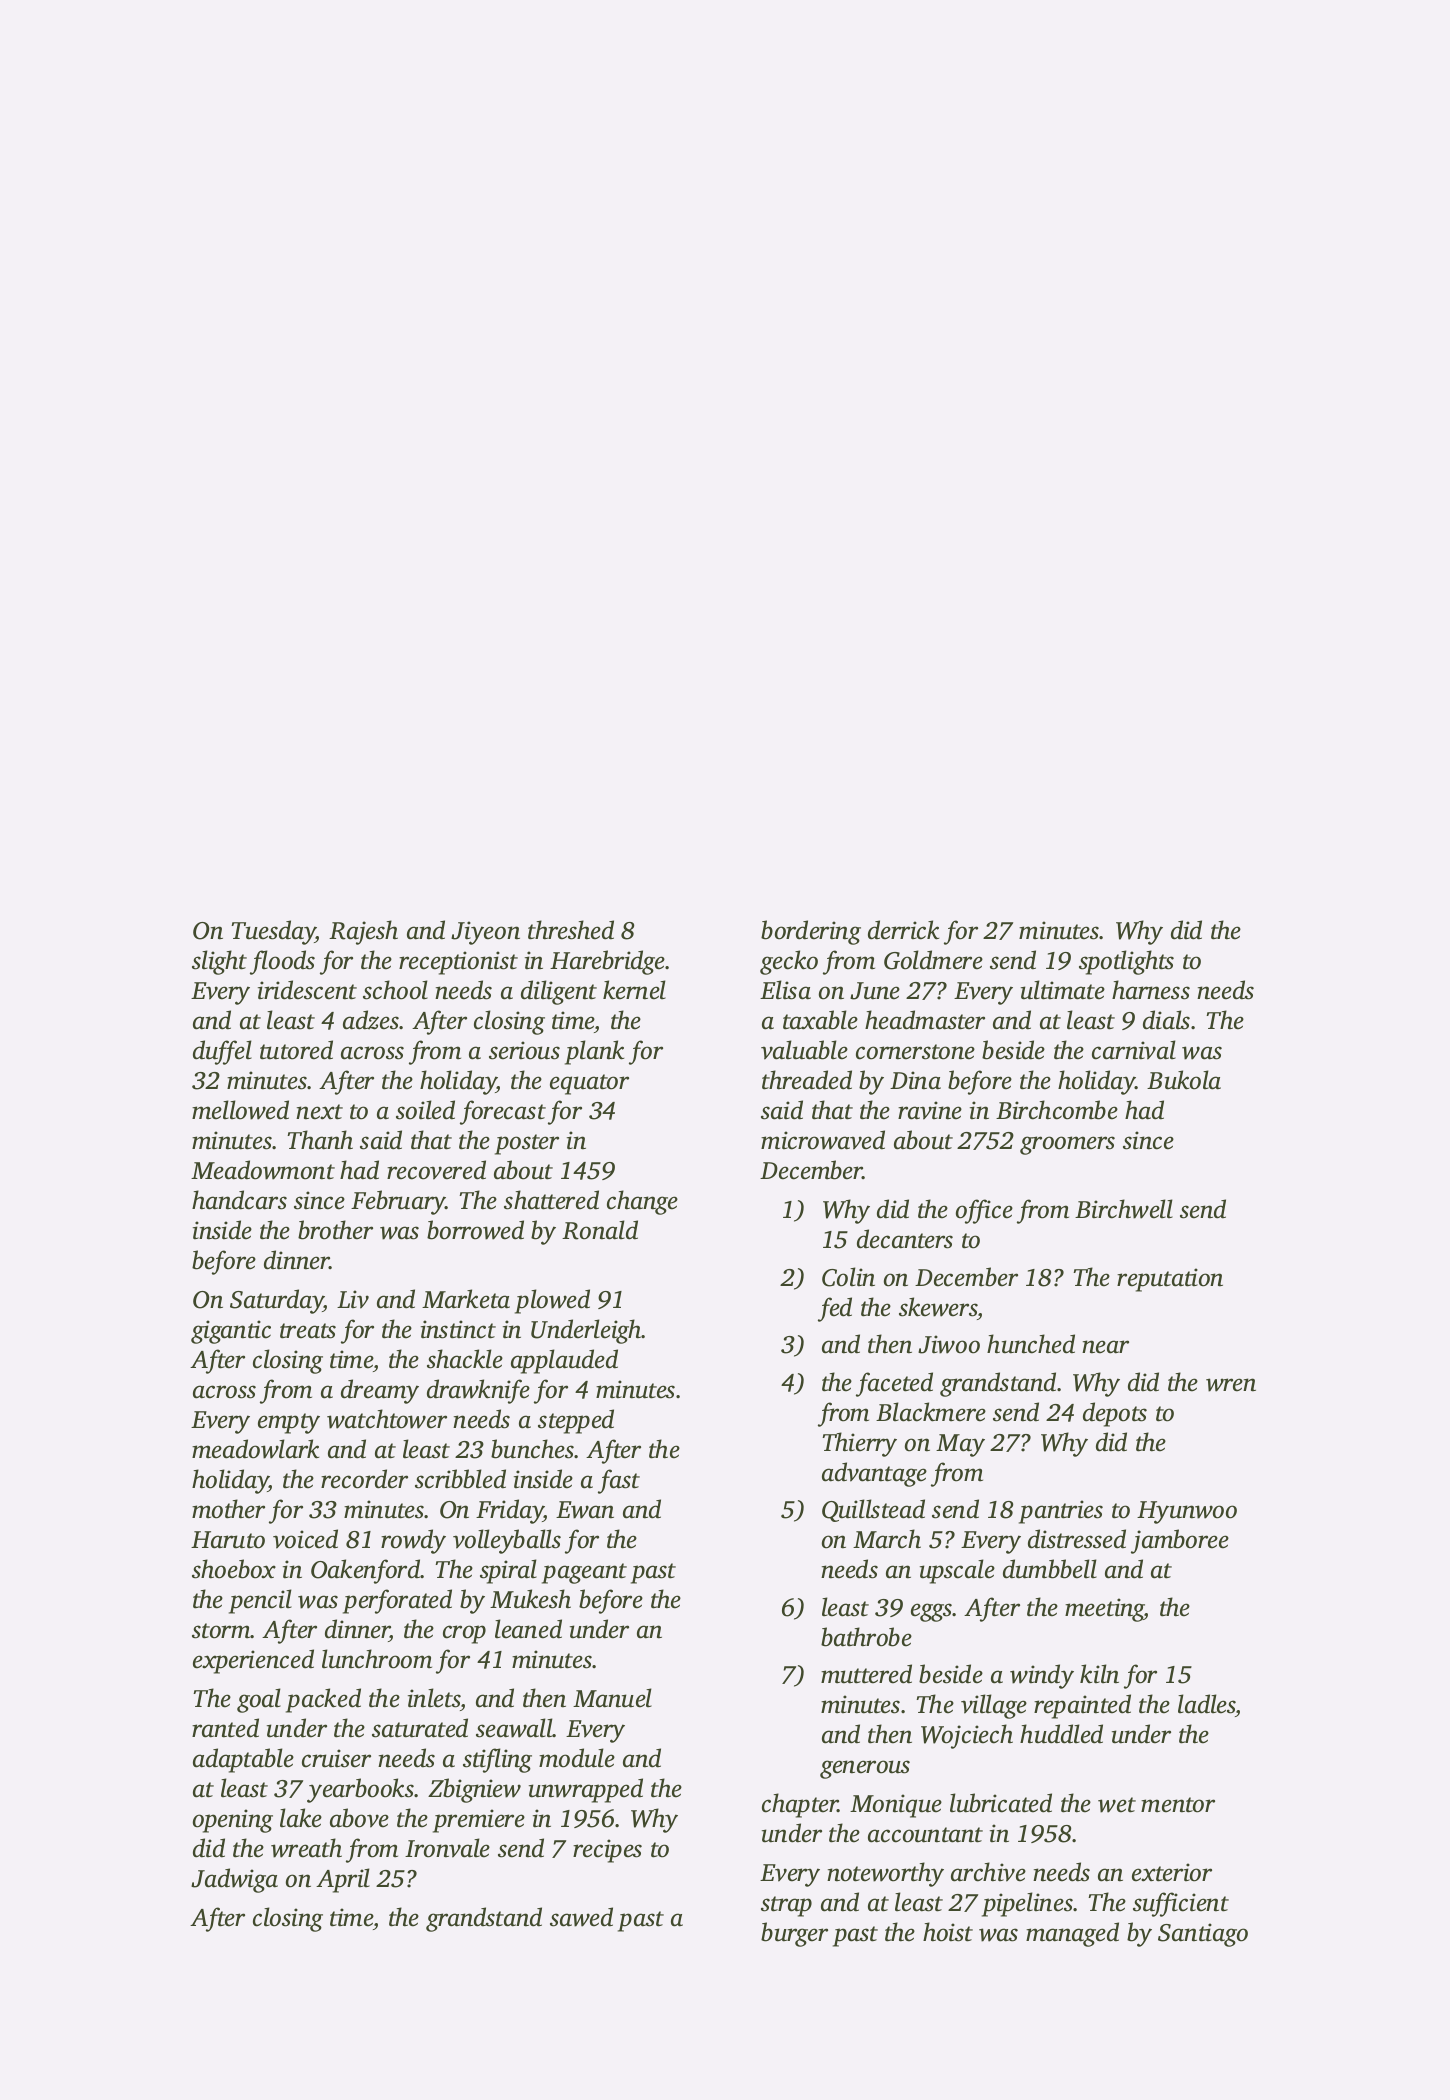 Image resolution: width=1450 pixels, height=2100 pixels. I want to click on exterior, so click(1172, 1872).
